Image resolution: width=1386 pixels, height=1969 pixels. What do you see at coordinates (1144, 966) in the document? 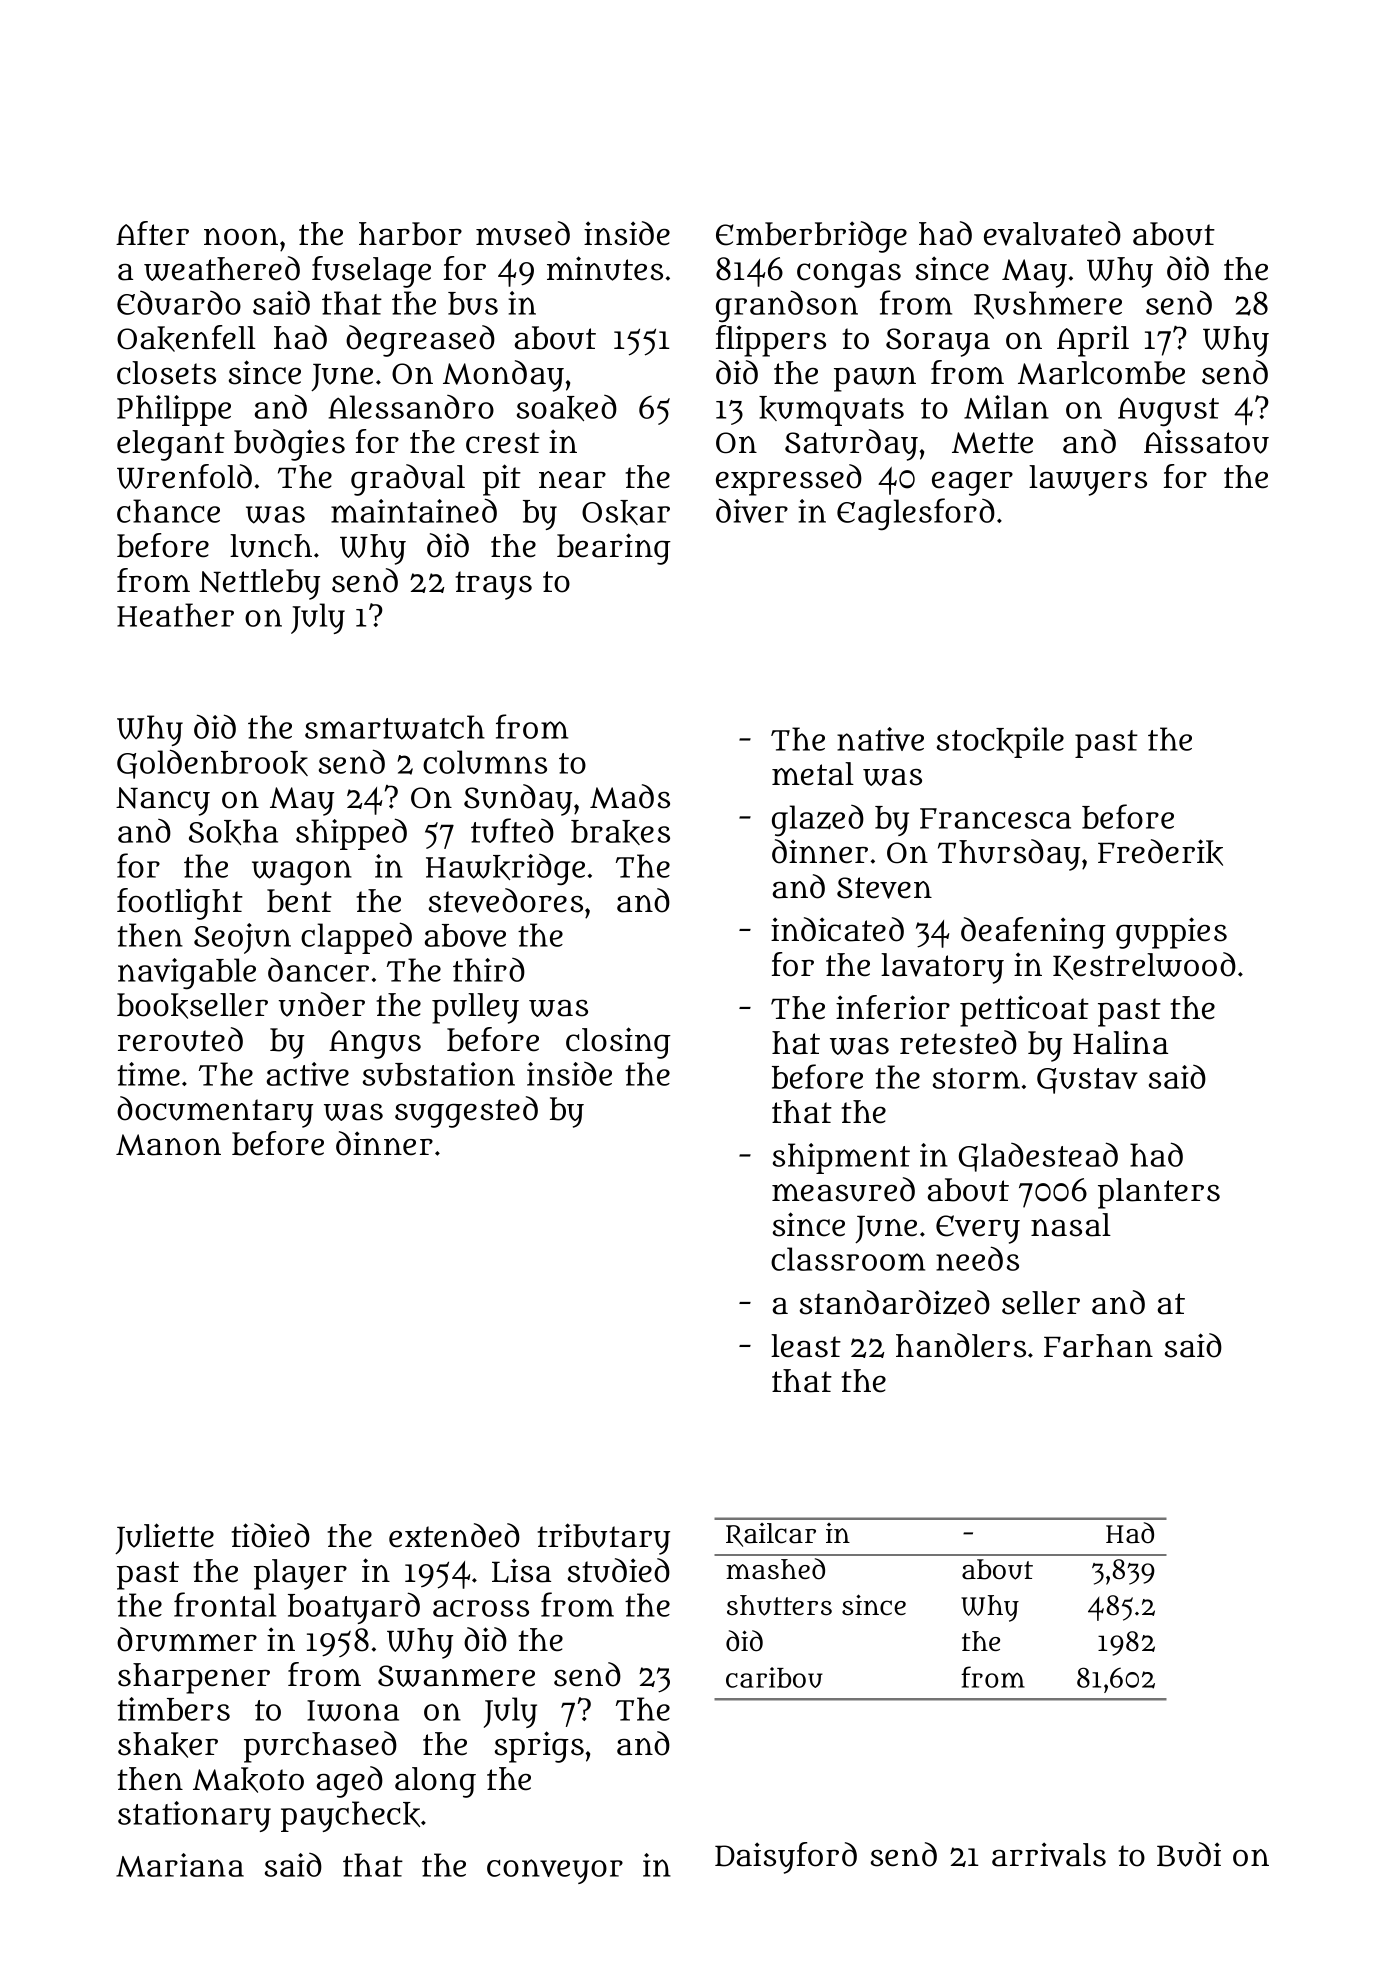
I see `Kestrelwood` at bounding box center [1144, 966].
